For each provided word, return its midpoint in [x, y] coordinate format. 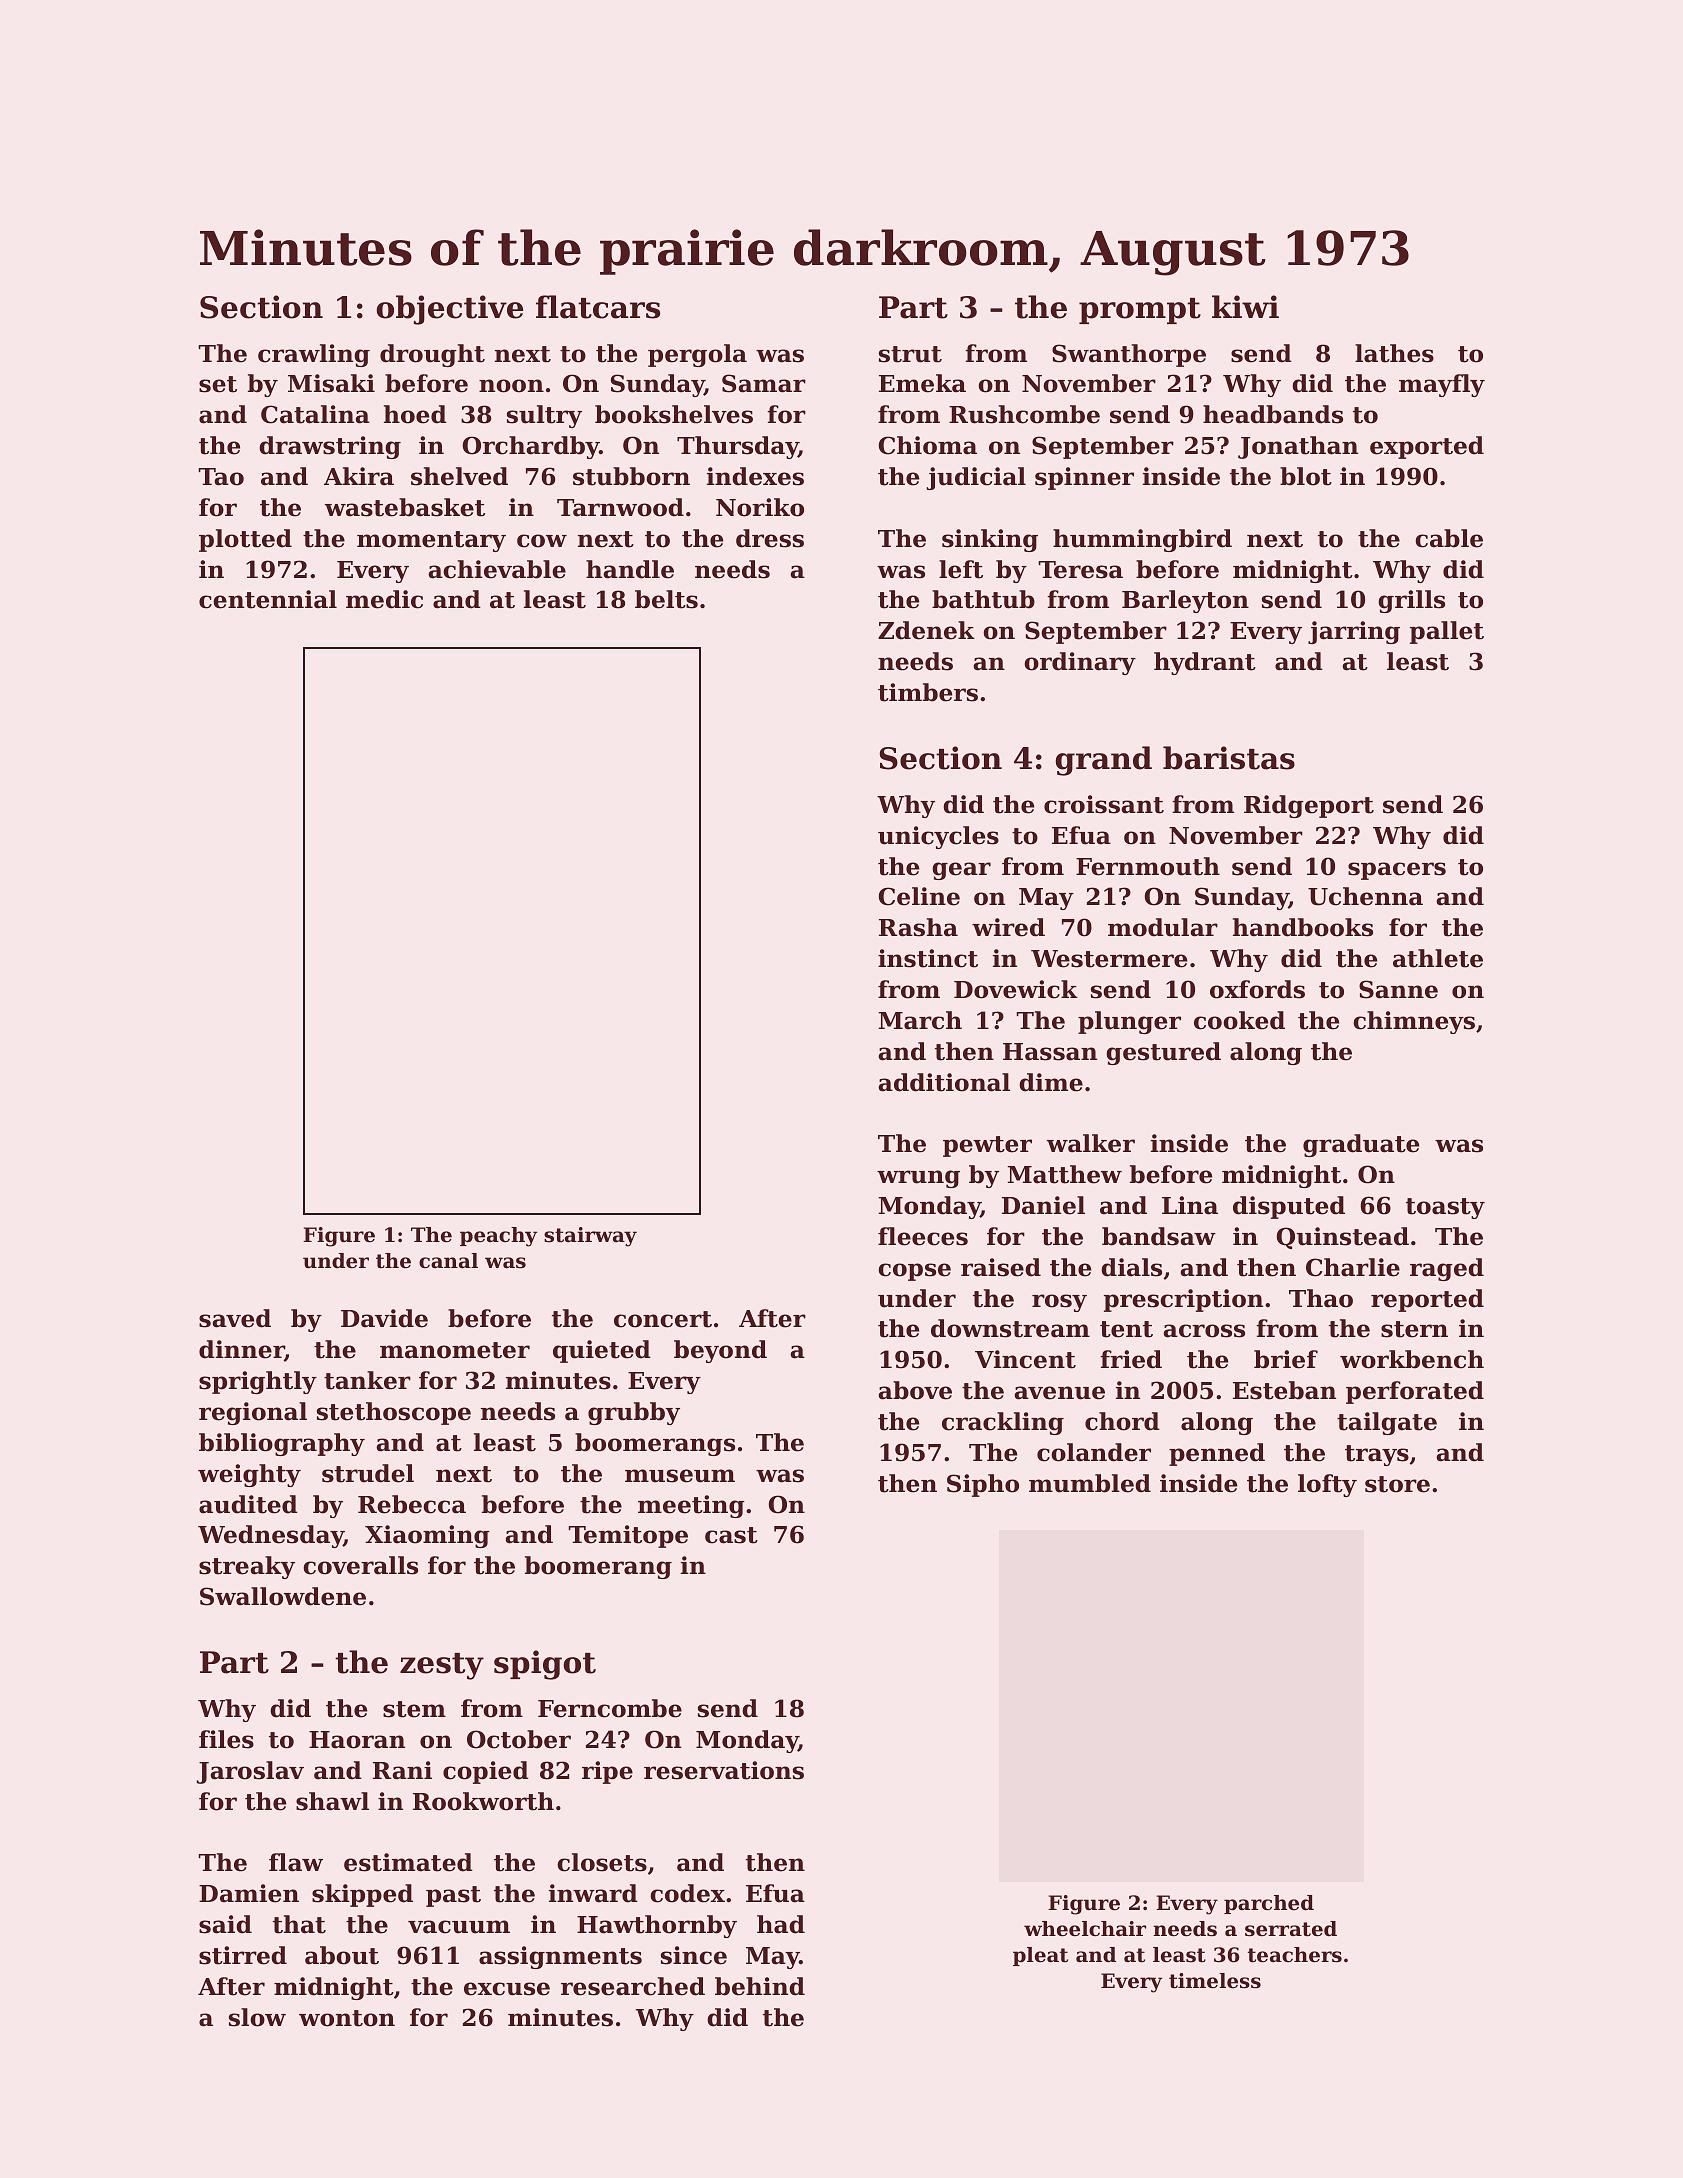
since [694, 1955]
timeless [1215, 1981]
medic [384, 599]
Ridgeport [1309, 806]
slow [257, 2017]
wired [1008, 927]
